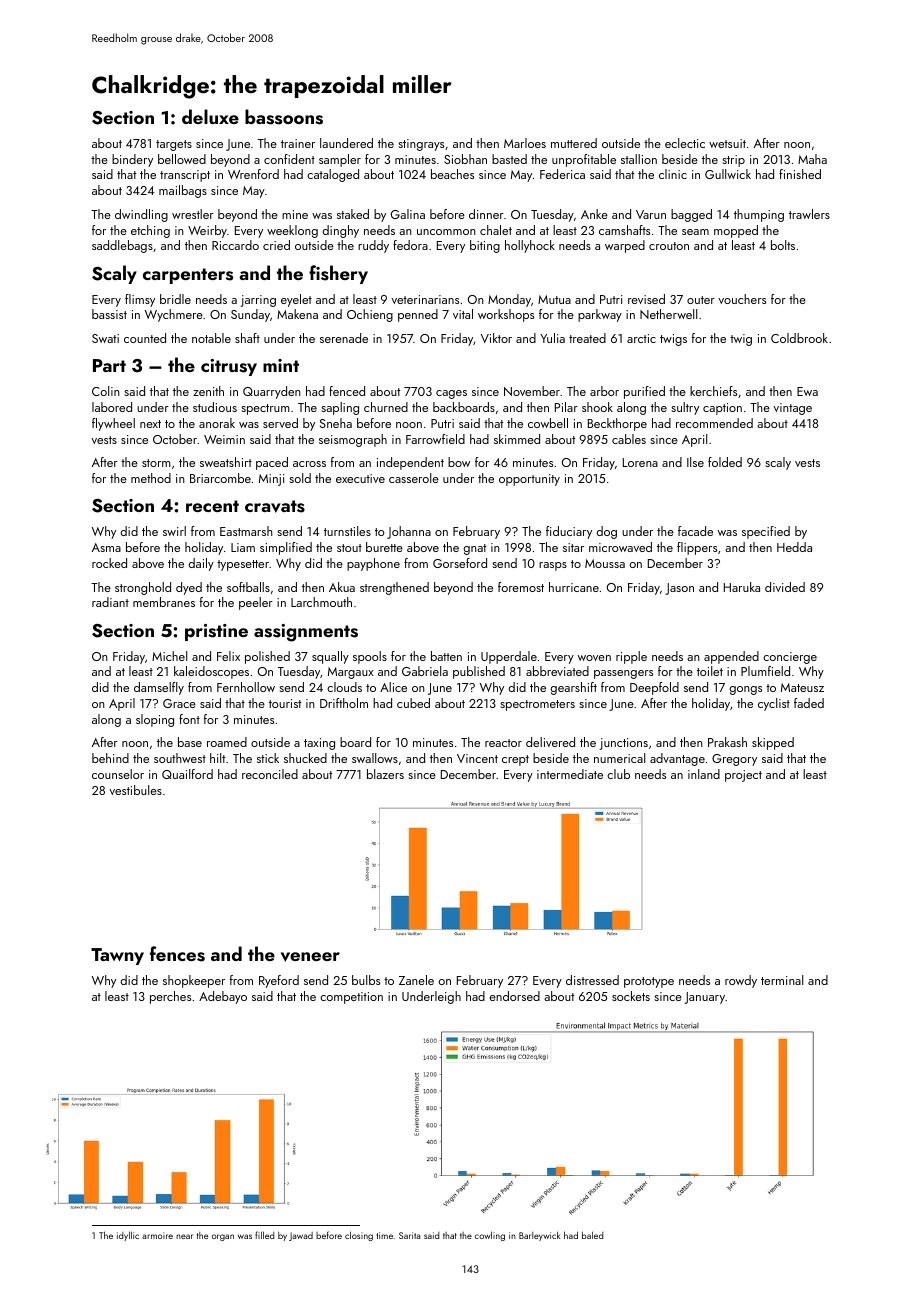 The height and width of the document is (1308, 924). Describe the element at coordinates (117, 956) in the document. I see `Tawny` at that location.
